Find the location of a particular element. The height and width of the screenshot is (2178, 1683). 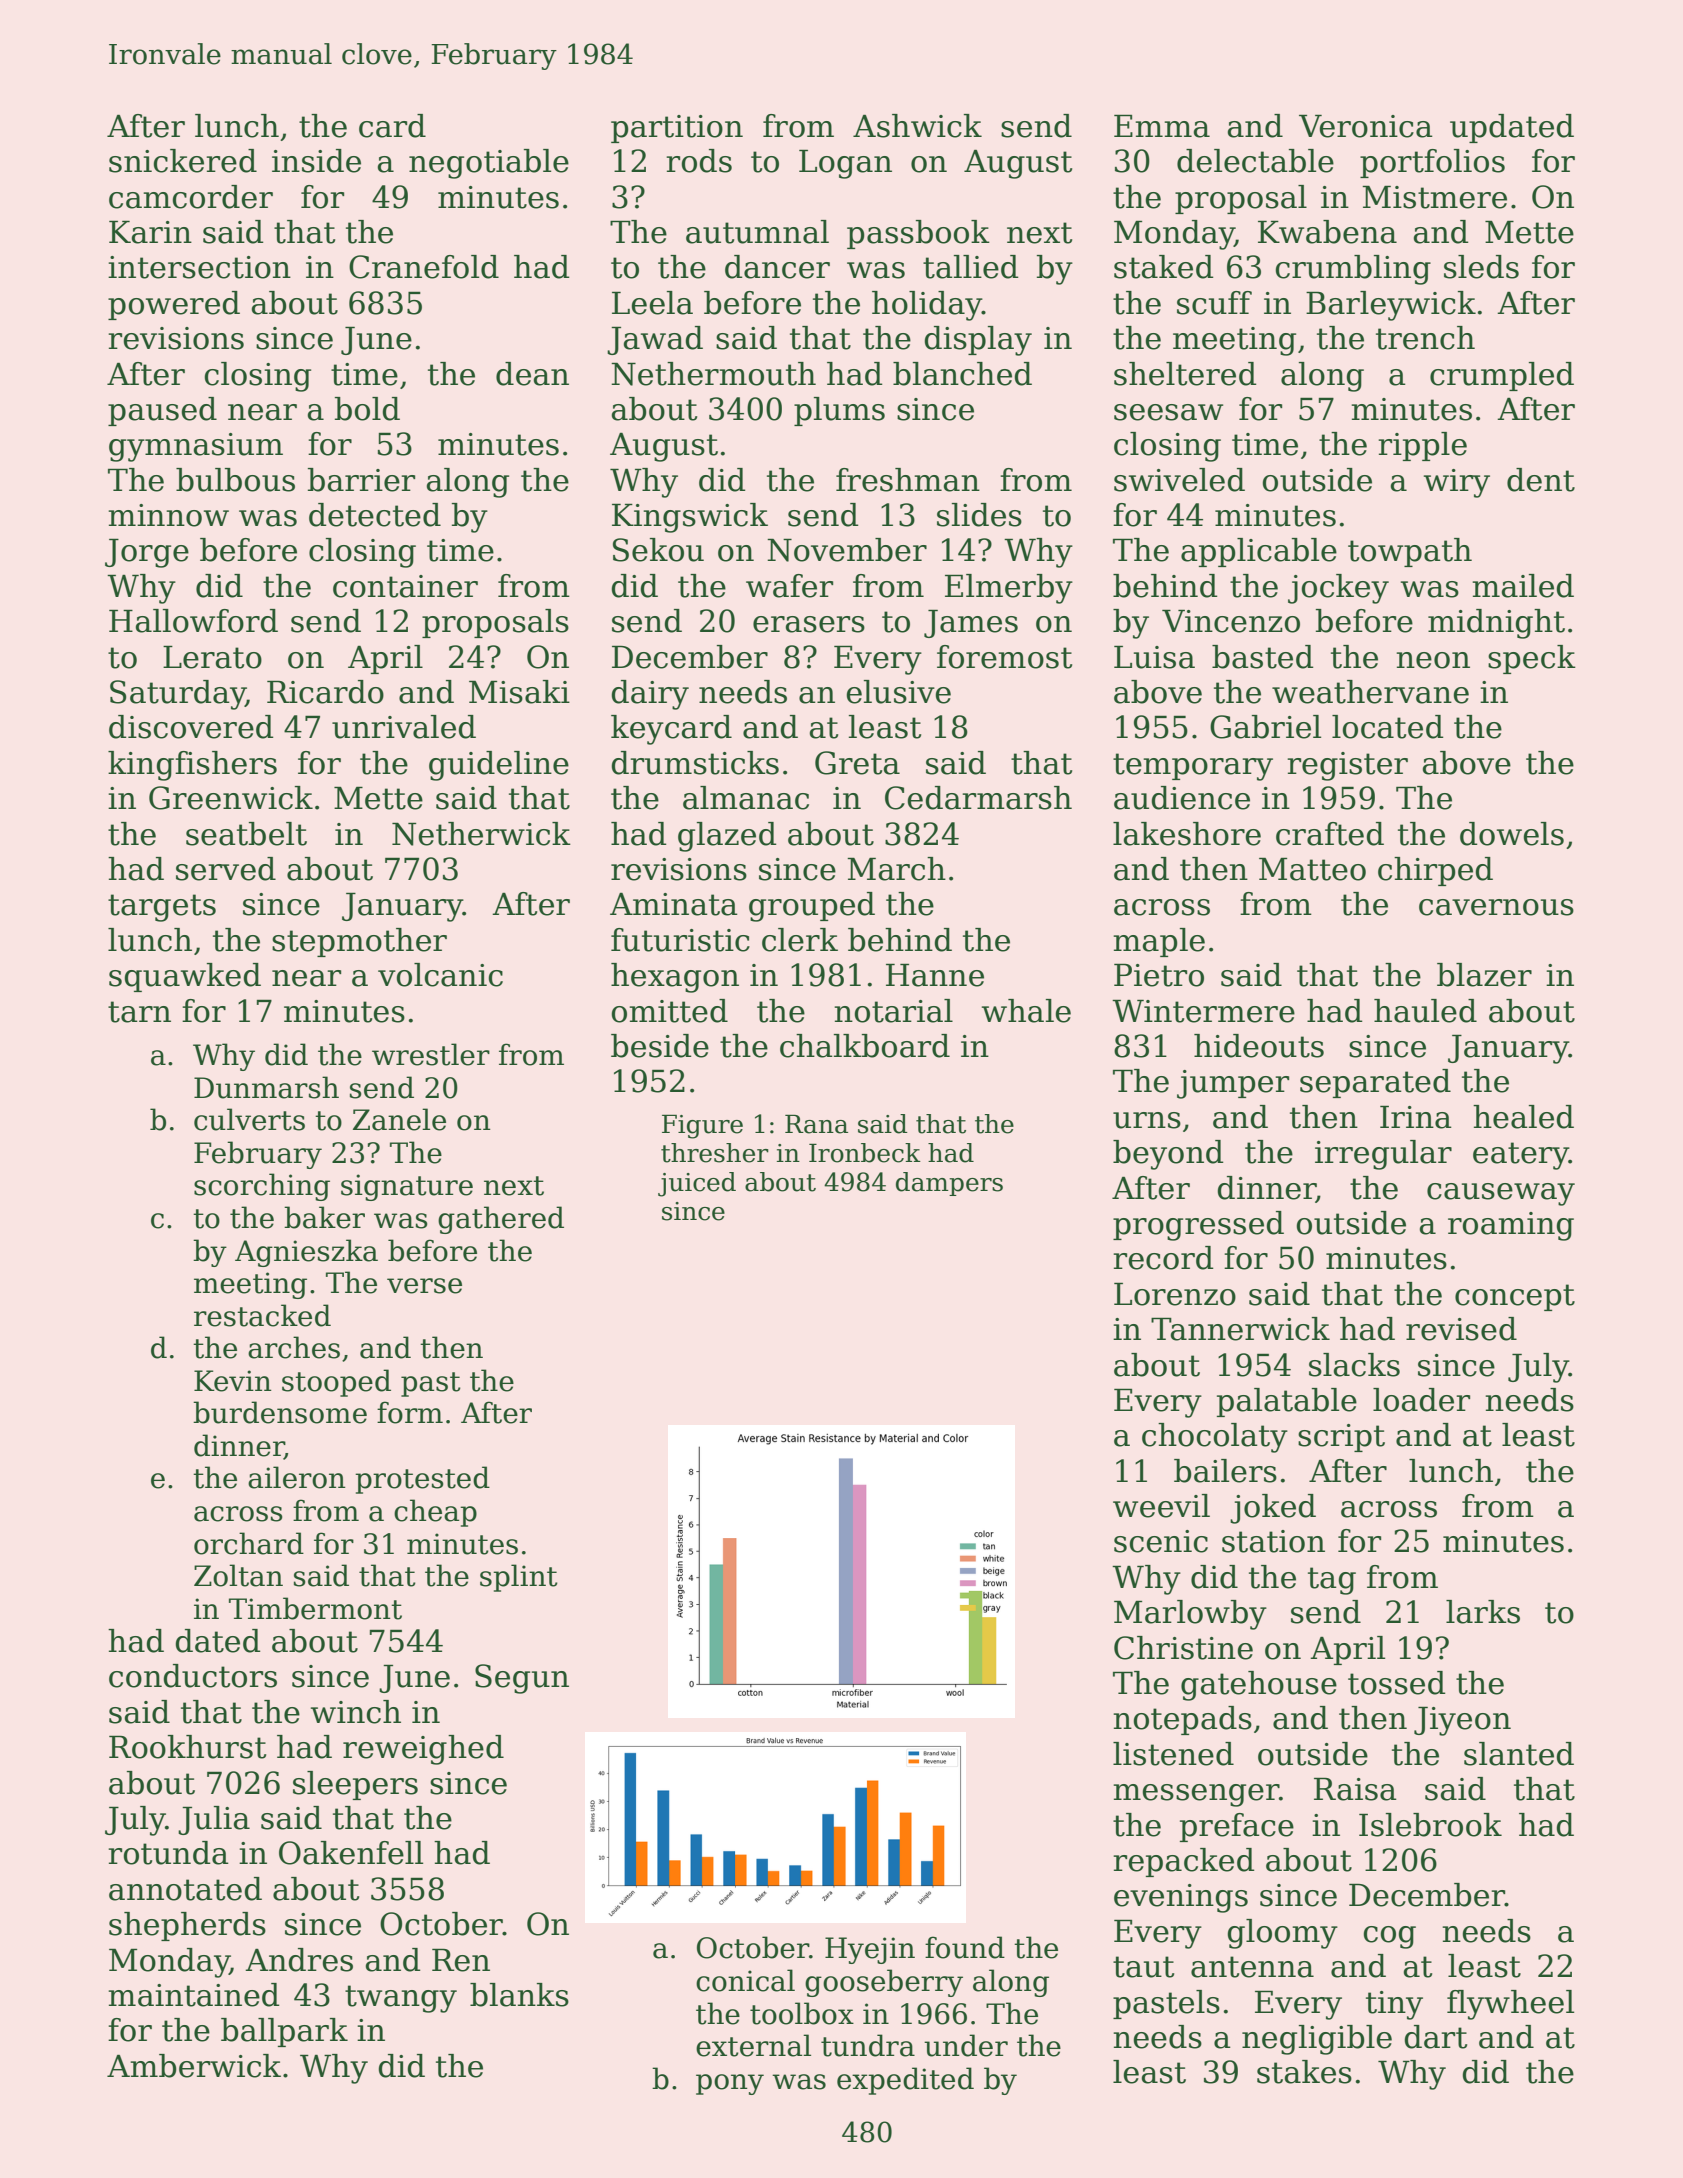

flywheel is located at coordinates (1510, 2005).
